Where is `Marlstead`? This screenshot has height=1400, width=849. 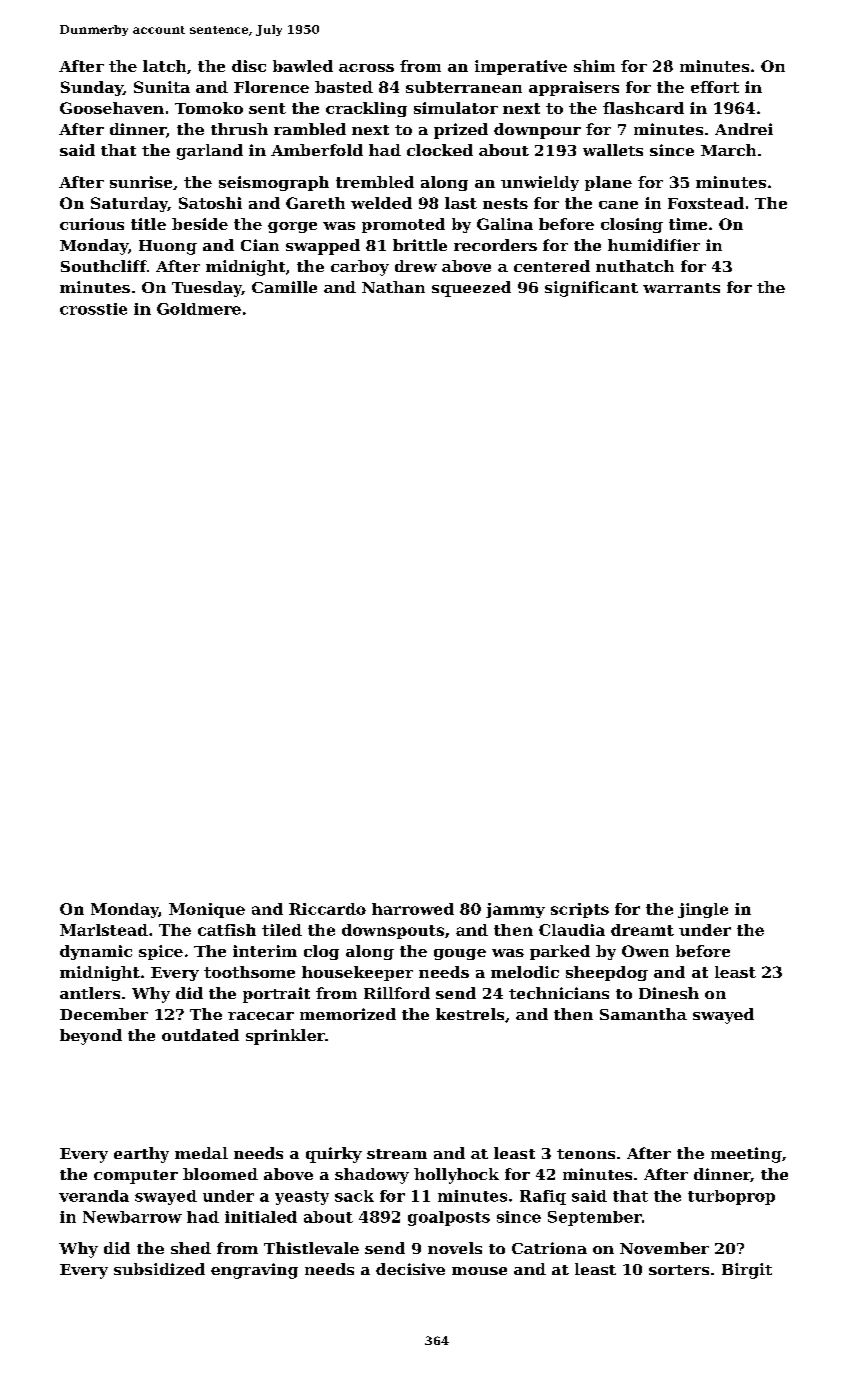
Marlstead is located at coordinates (104, 930).
